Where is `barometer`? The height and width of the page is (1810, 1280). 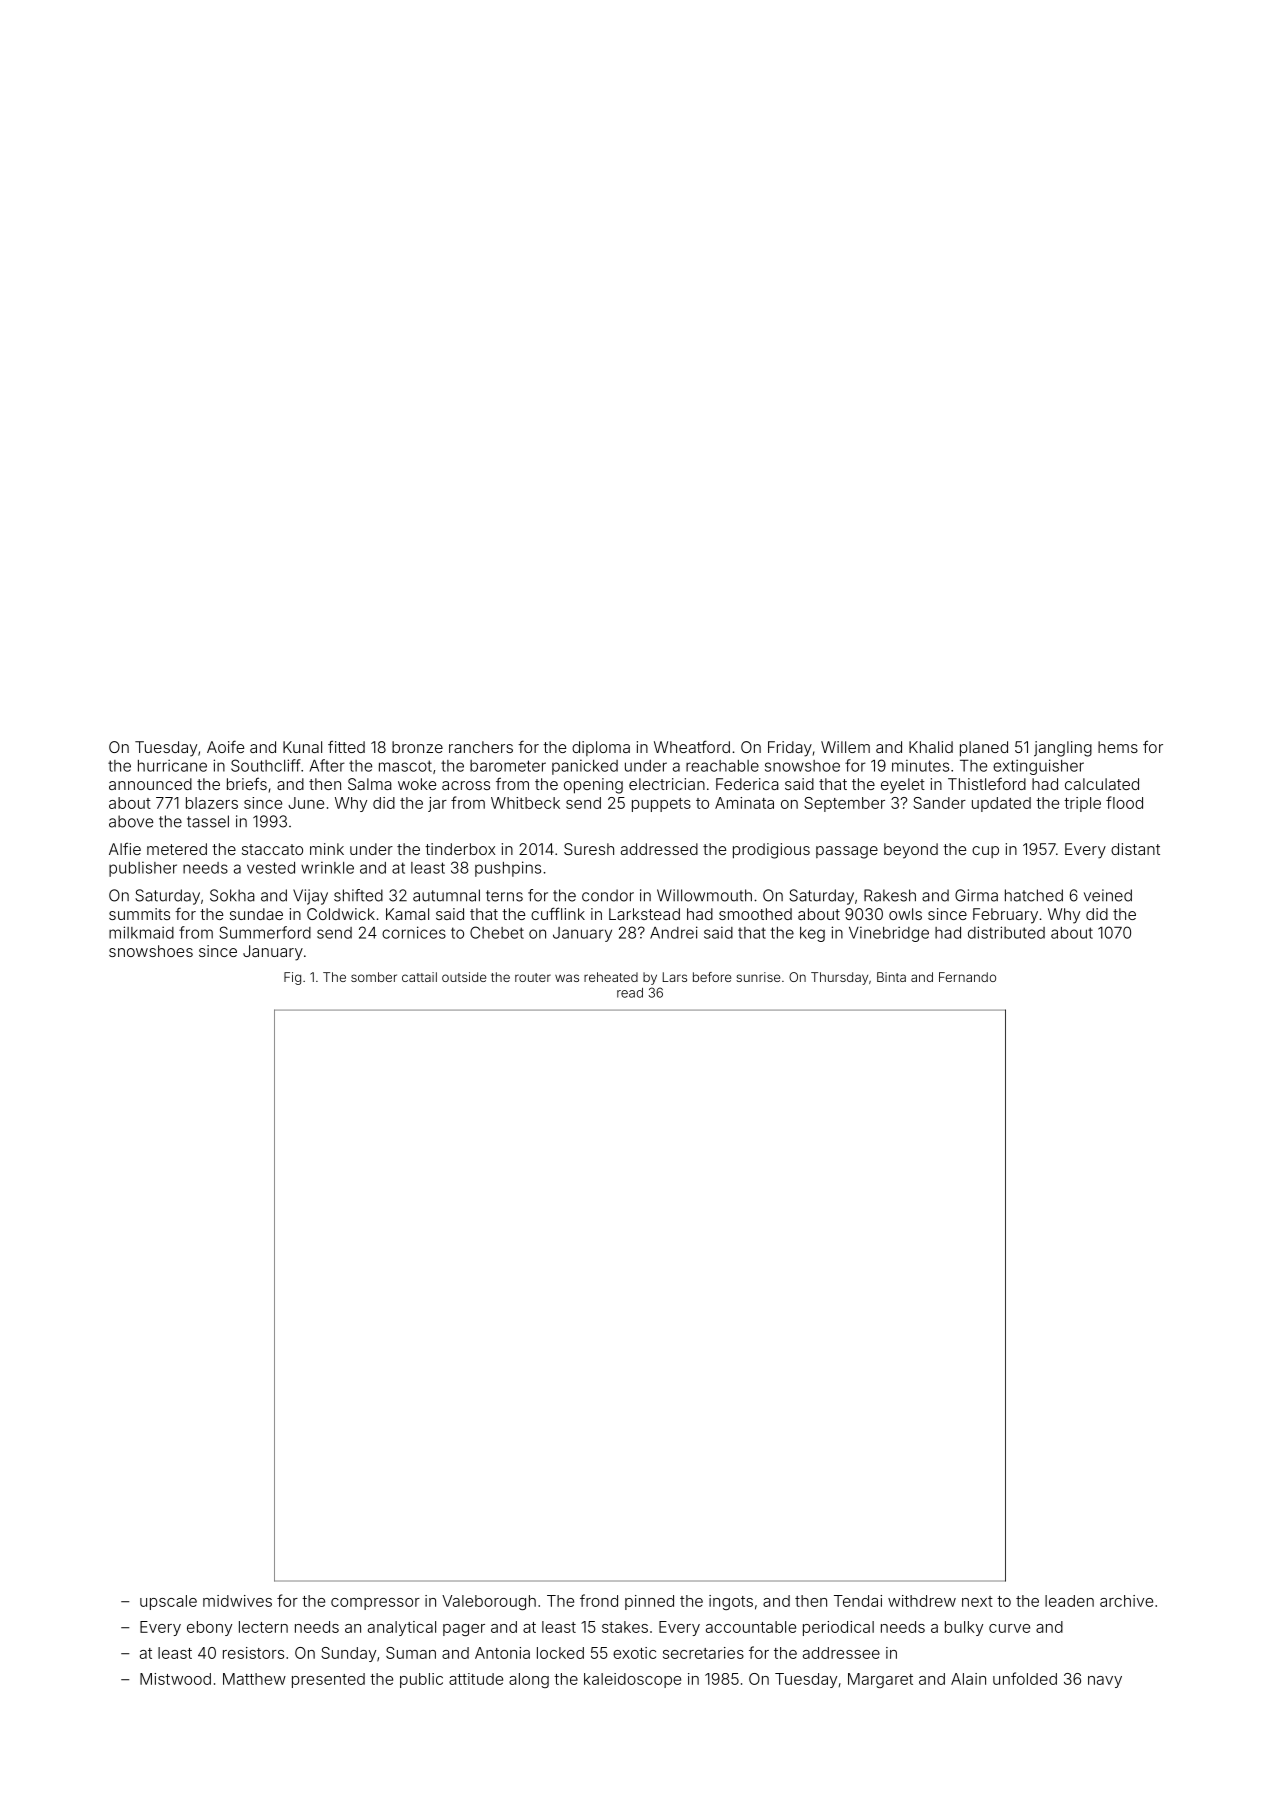 barometer is located at coordinates (508, 766).
